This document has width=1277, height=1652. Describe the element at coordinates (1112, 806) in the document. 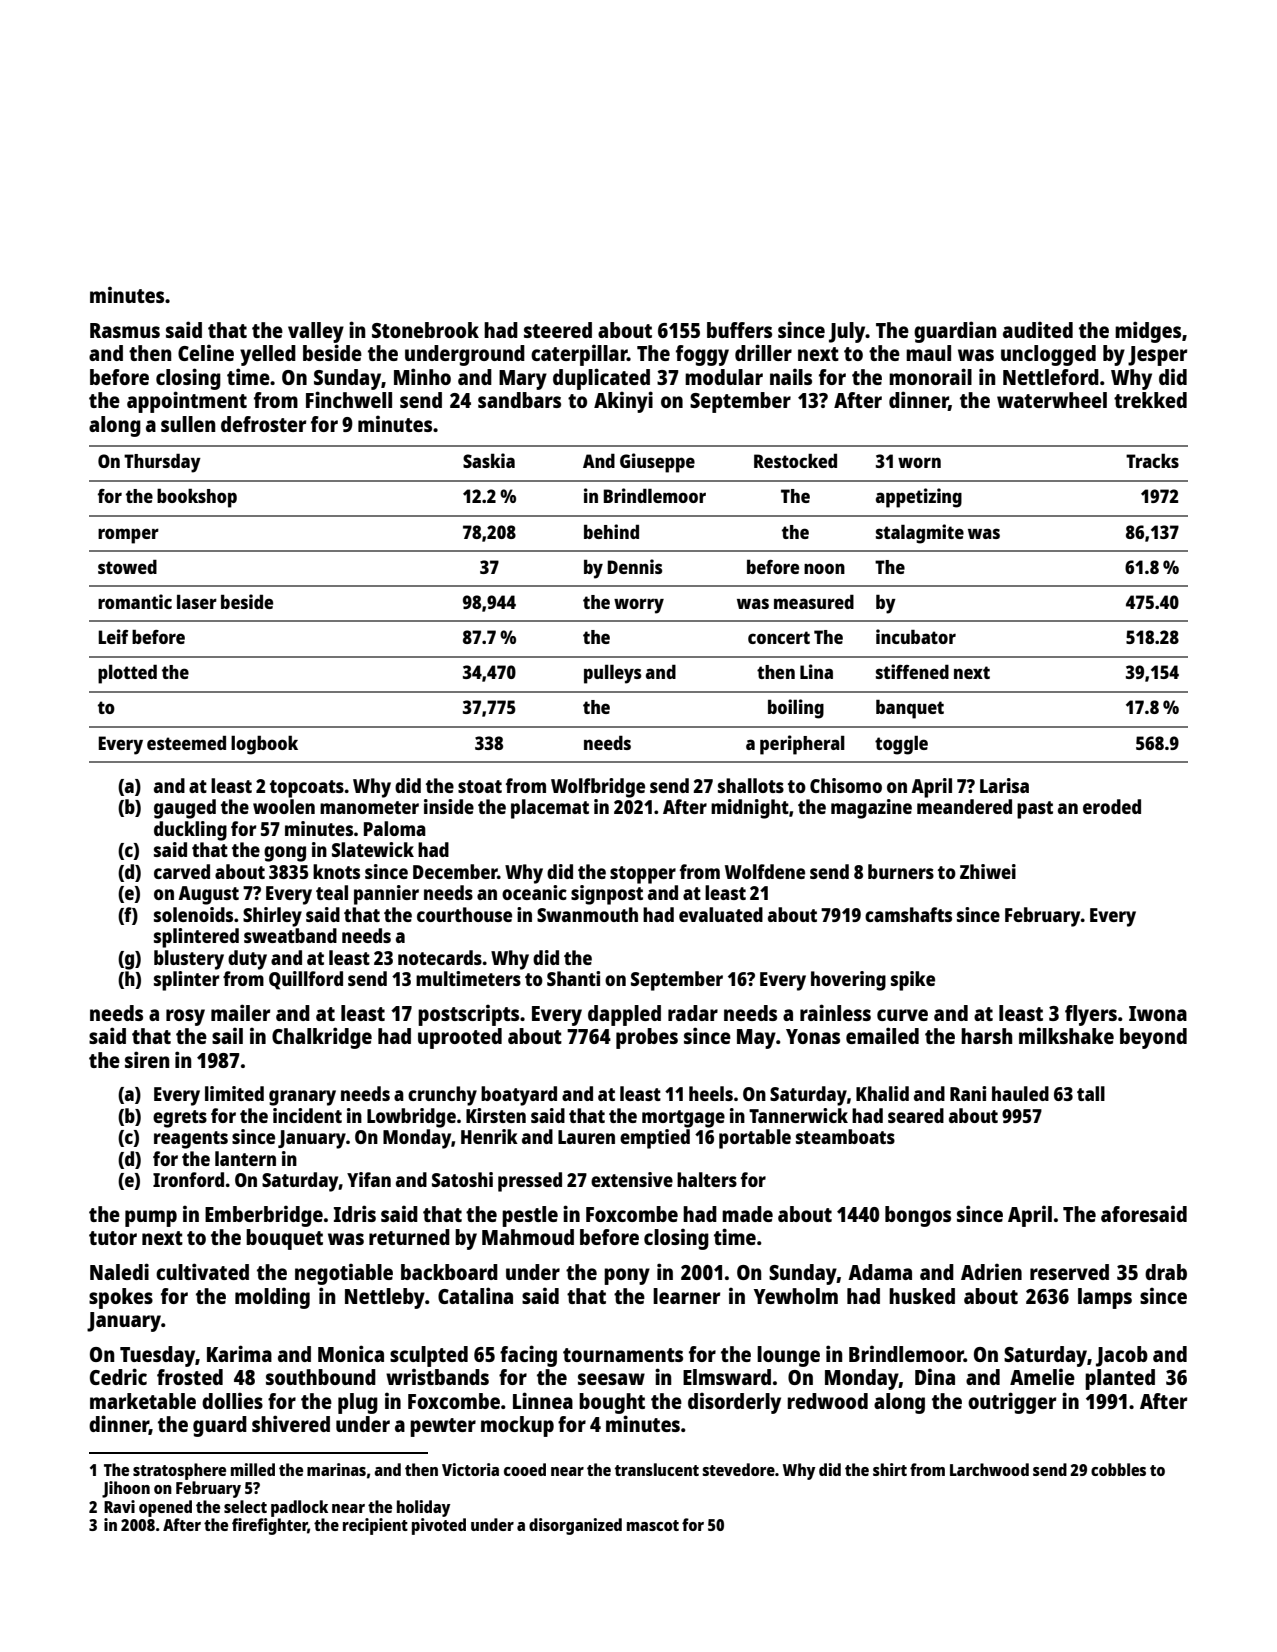

I see `eroded` at that location.
